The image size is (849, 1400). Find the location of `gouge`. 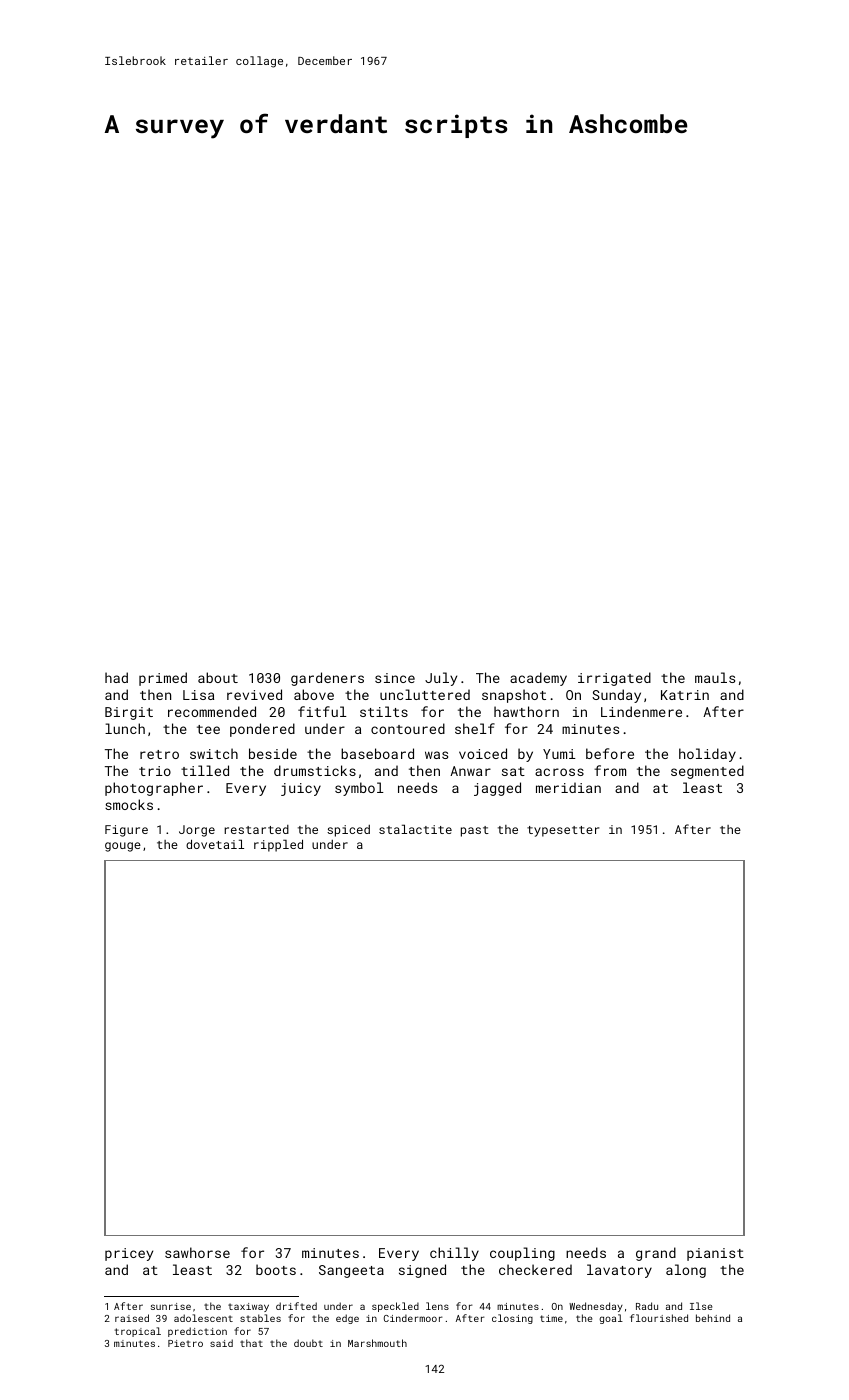

gouge is located at coordinates (123, 847).
